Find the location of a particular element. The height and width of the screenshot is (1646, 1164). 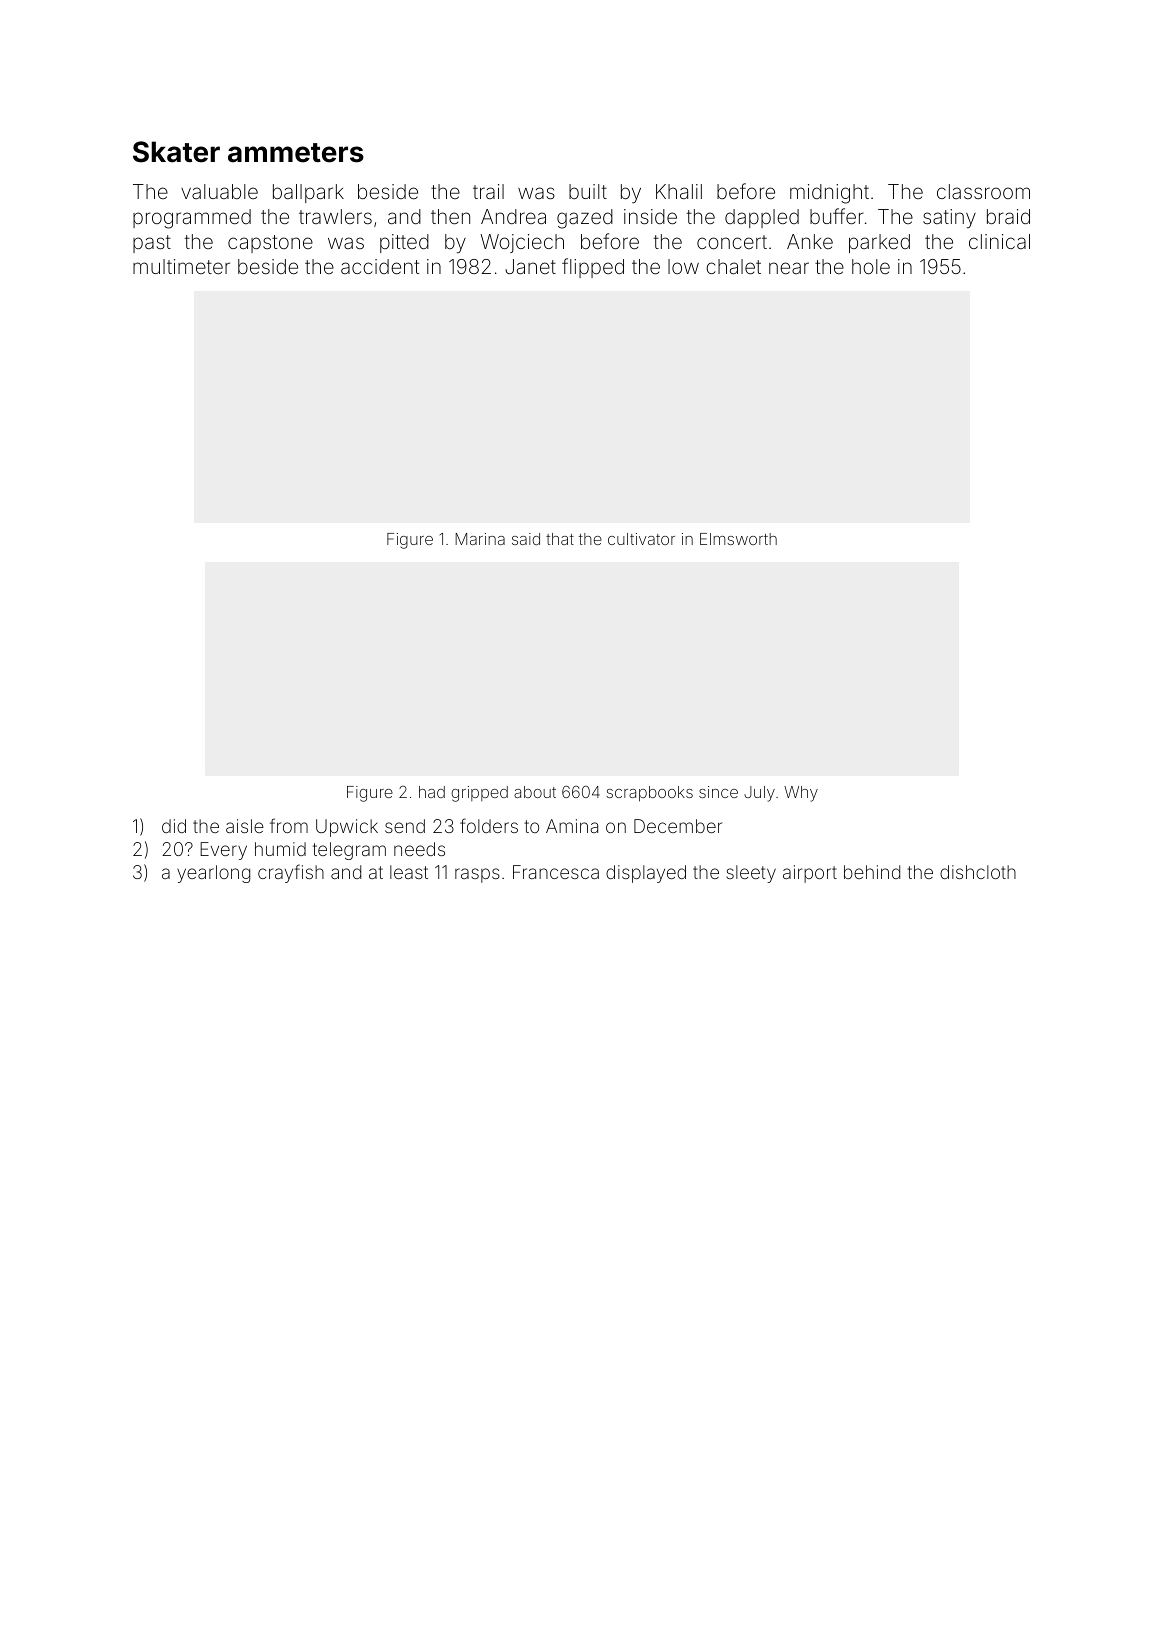

Elmsworth is located at coordinates (738, 539).
